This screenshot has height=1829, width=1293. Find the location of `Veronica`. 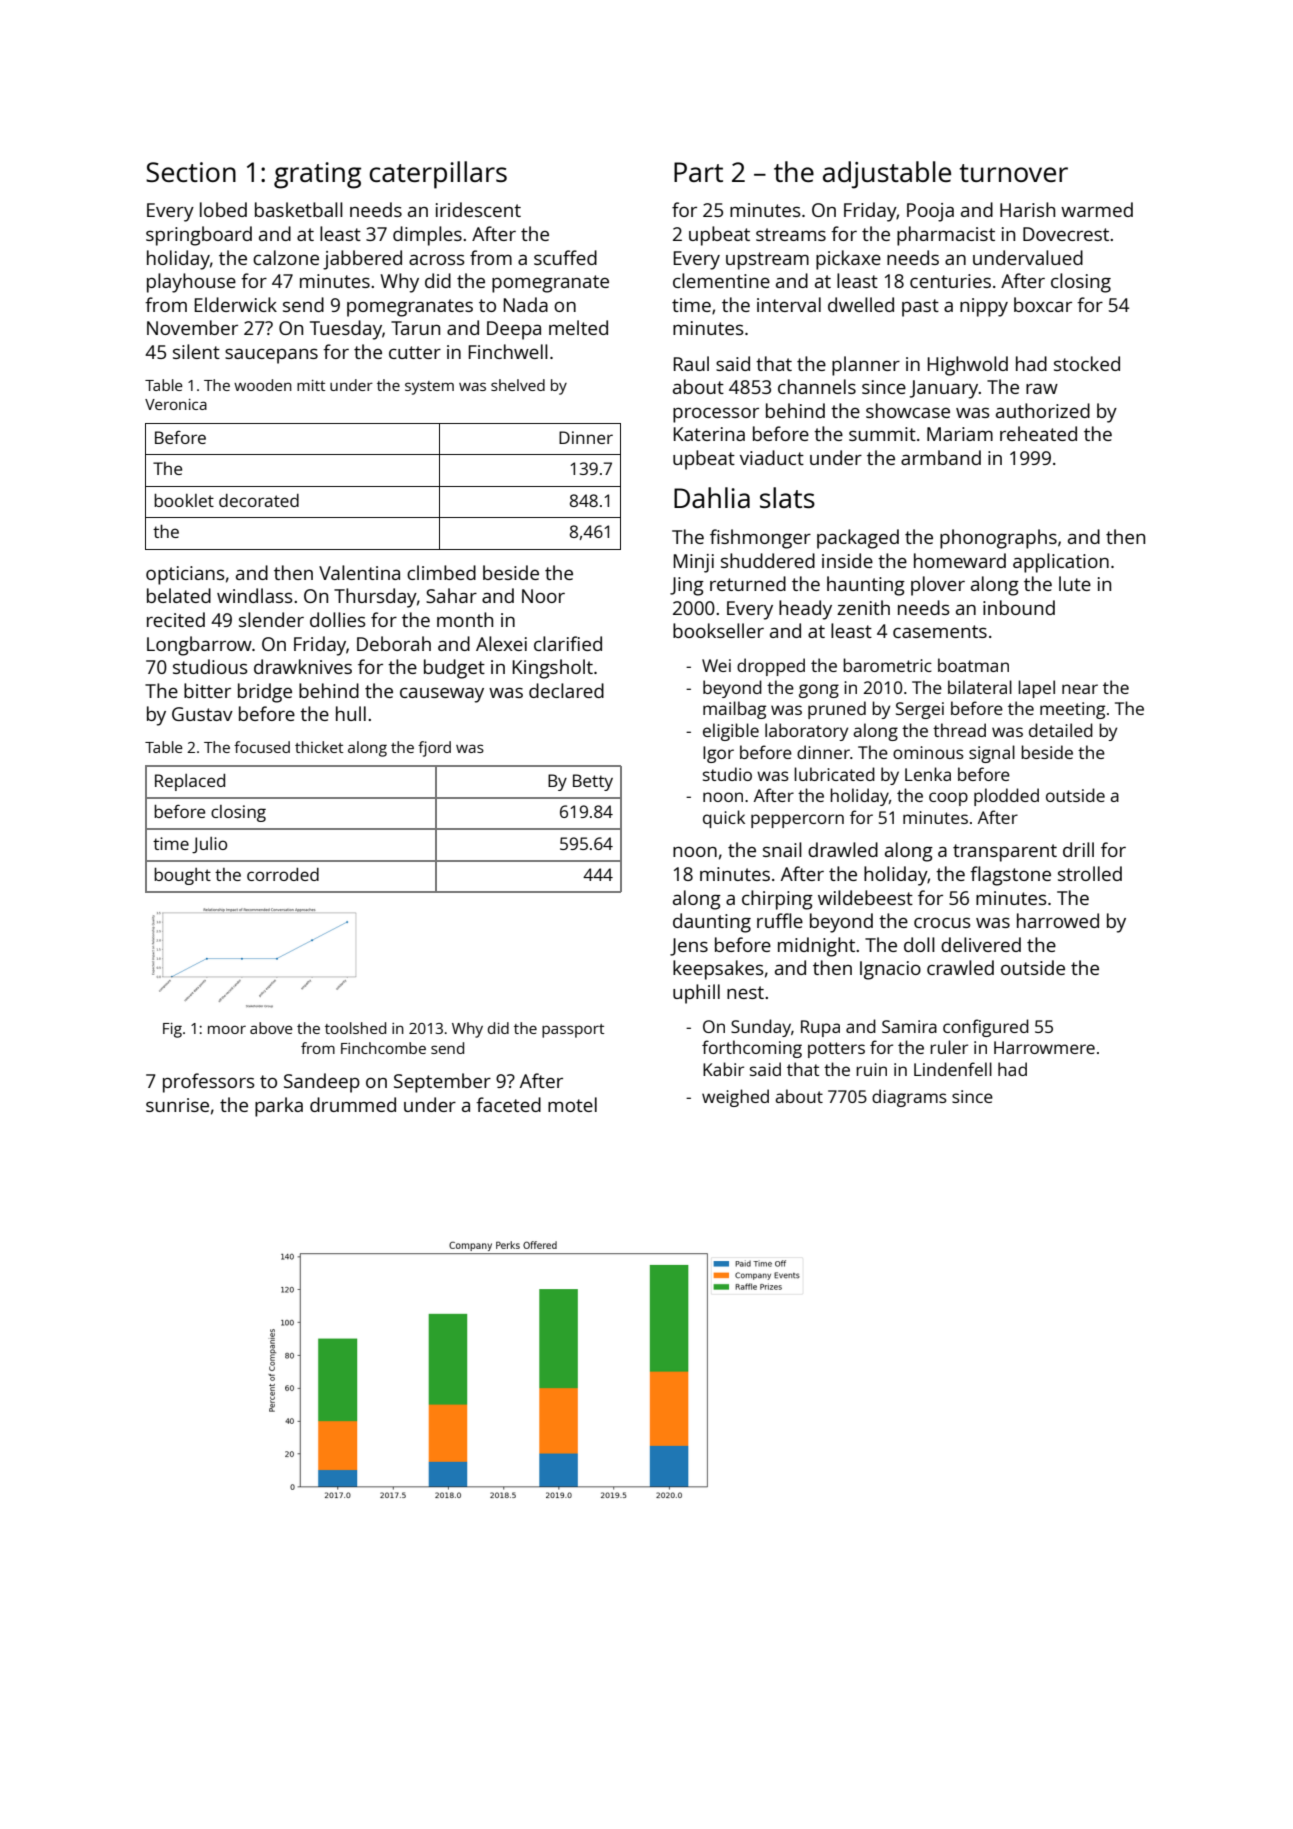

Veronica is located at coordinates (176, 404).
